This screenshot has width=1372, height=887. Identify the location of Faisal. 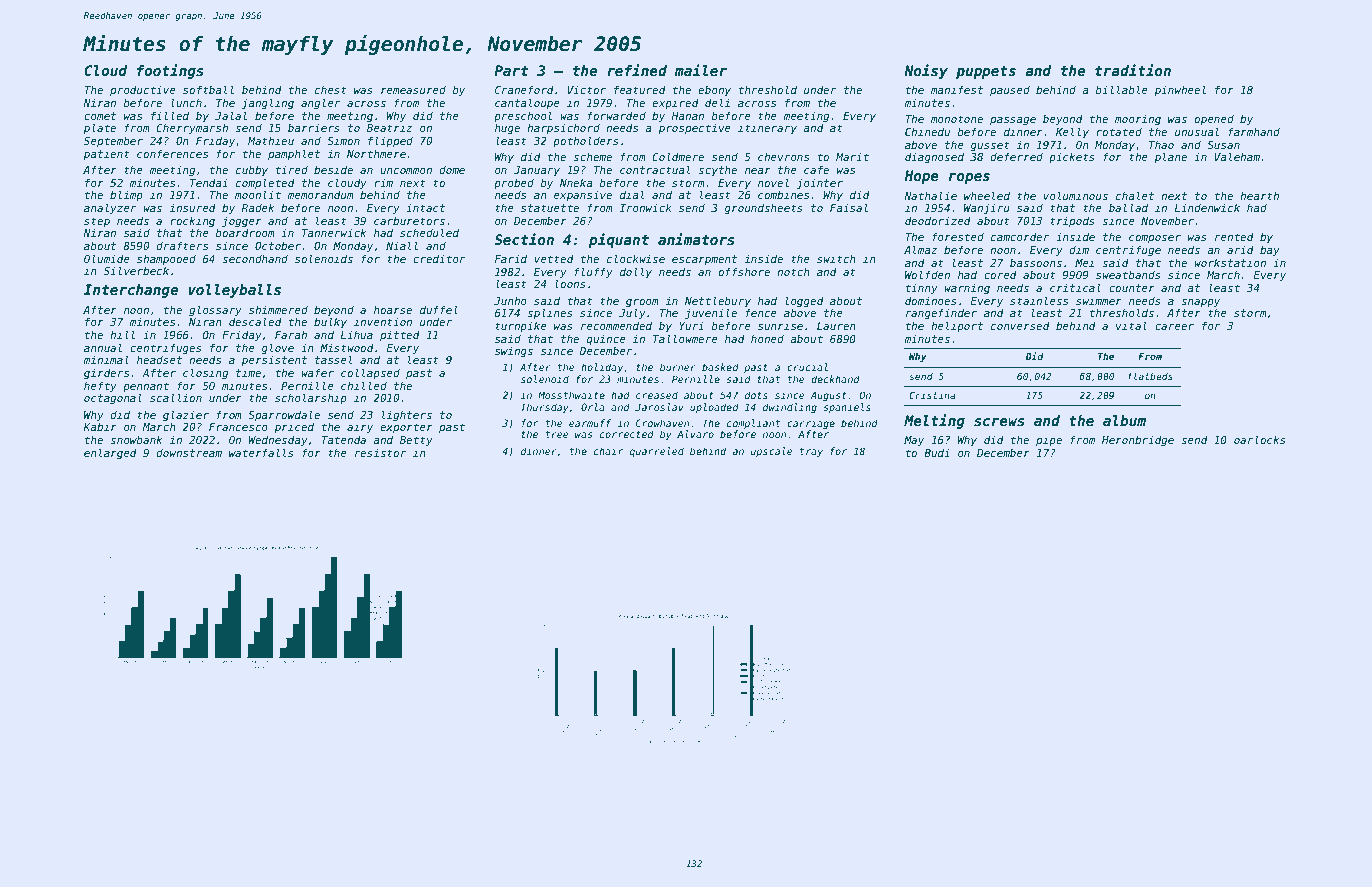
(849, 207).
